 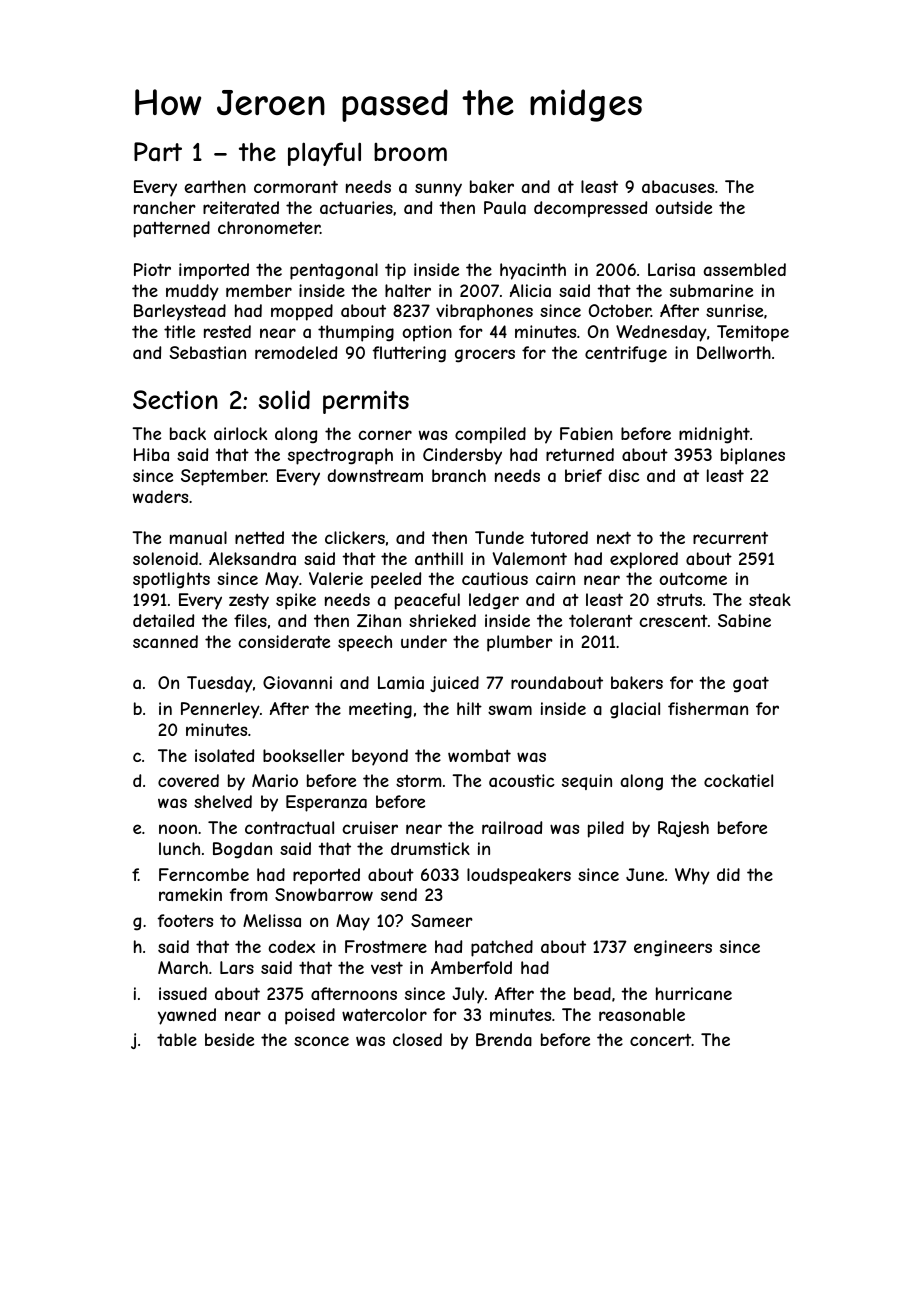 What do you see at coordinates (645, 874) in the screenshot?
I see `June` at bounding box center [645, 874].
